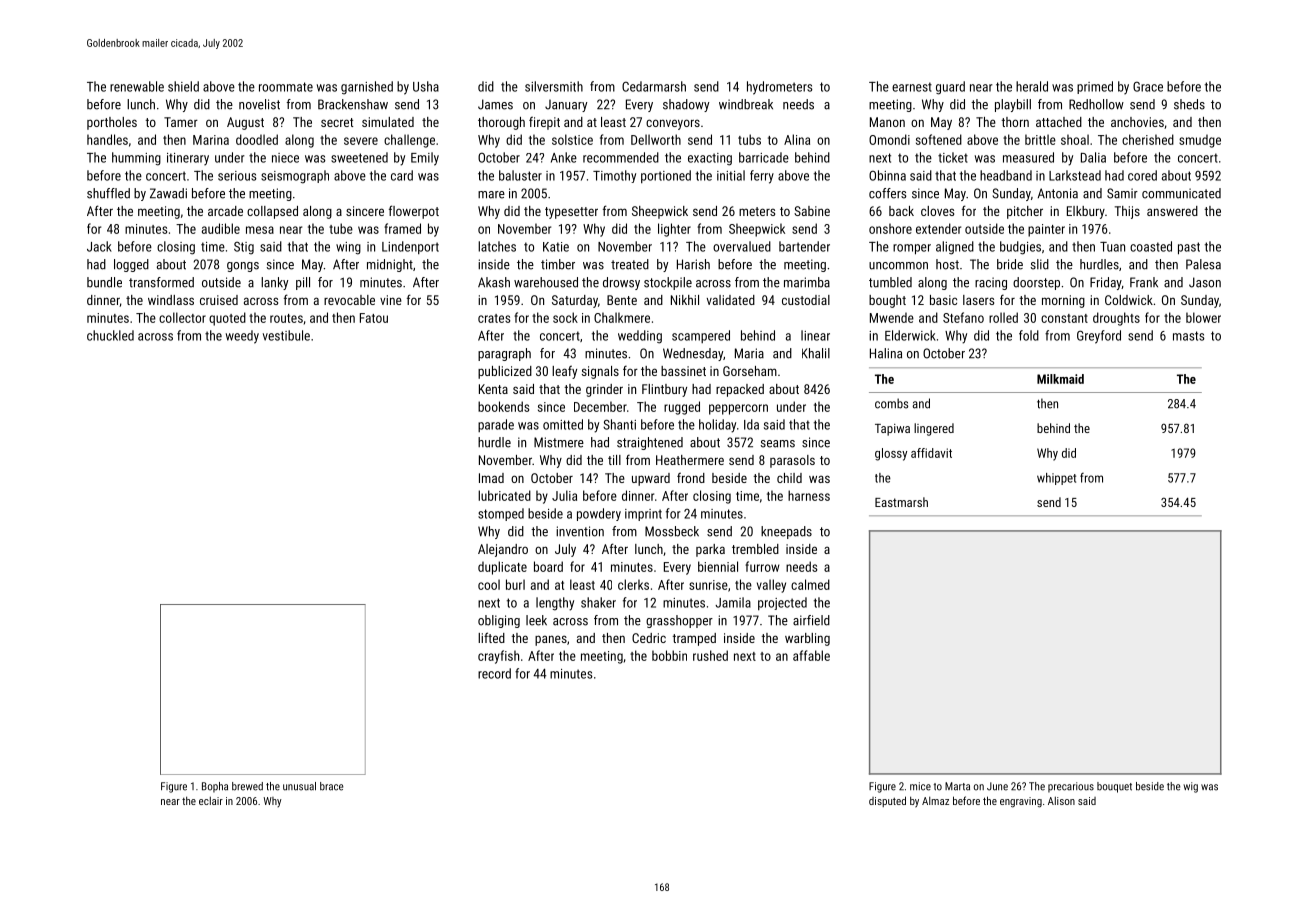 The image size is (1308, 924). What do you see at coordinates (643, 515) in the page?
I see `imprint` at bounding box center [643, 515].
